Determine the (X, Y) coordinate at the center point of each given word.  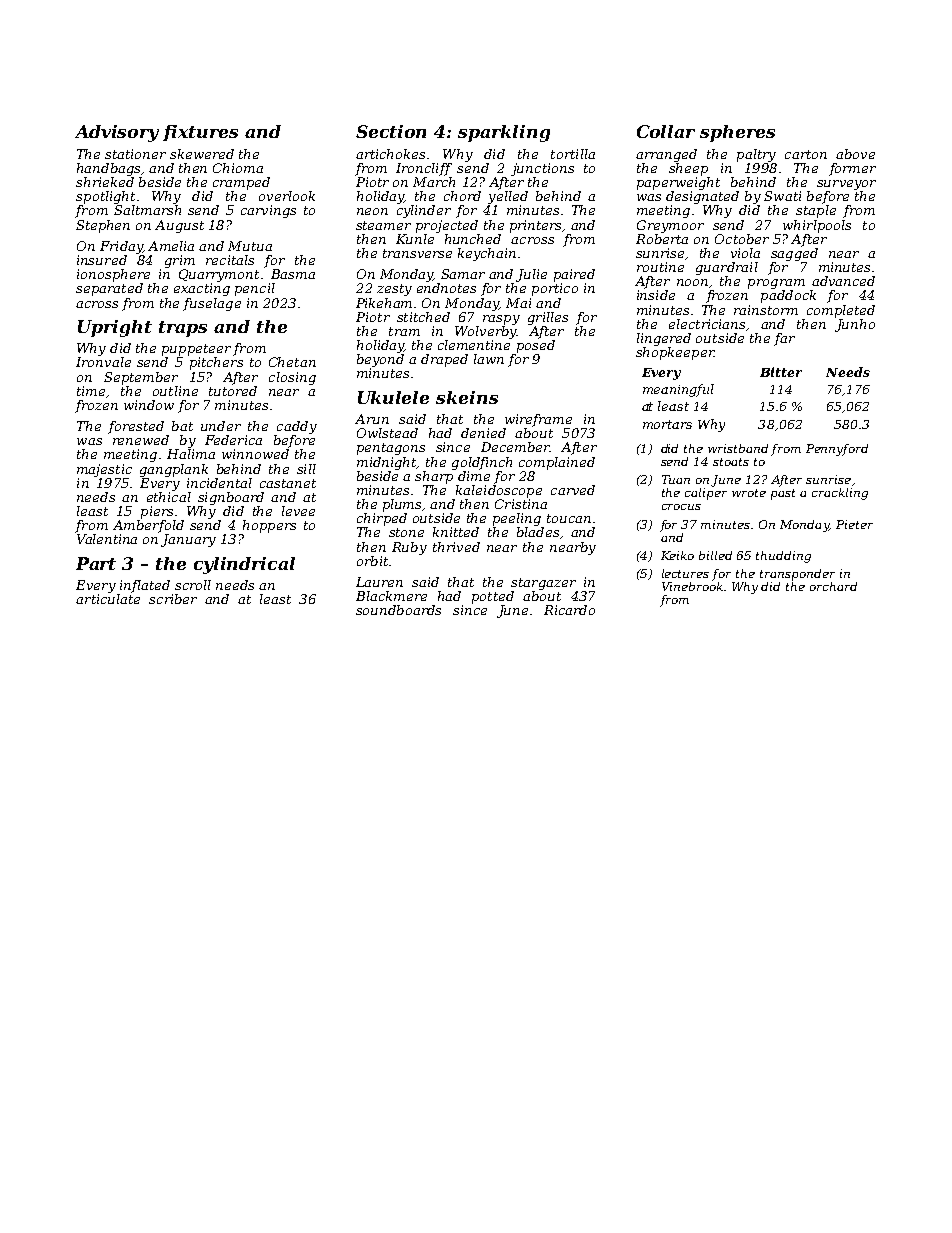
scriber (173, 599)
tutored (233, 391)
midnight (387, 463)
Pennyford (837, 450)
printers (535, 226)
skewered (202, 154)
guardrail (727, 268)
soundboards (398, 610)
